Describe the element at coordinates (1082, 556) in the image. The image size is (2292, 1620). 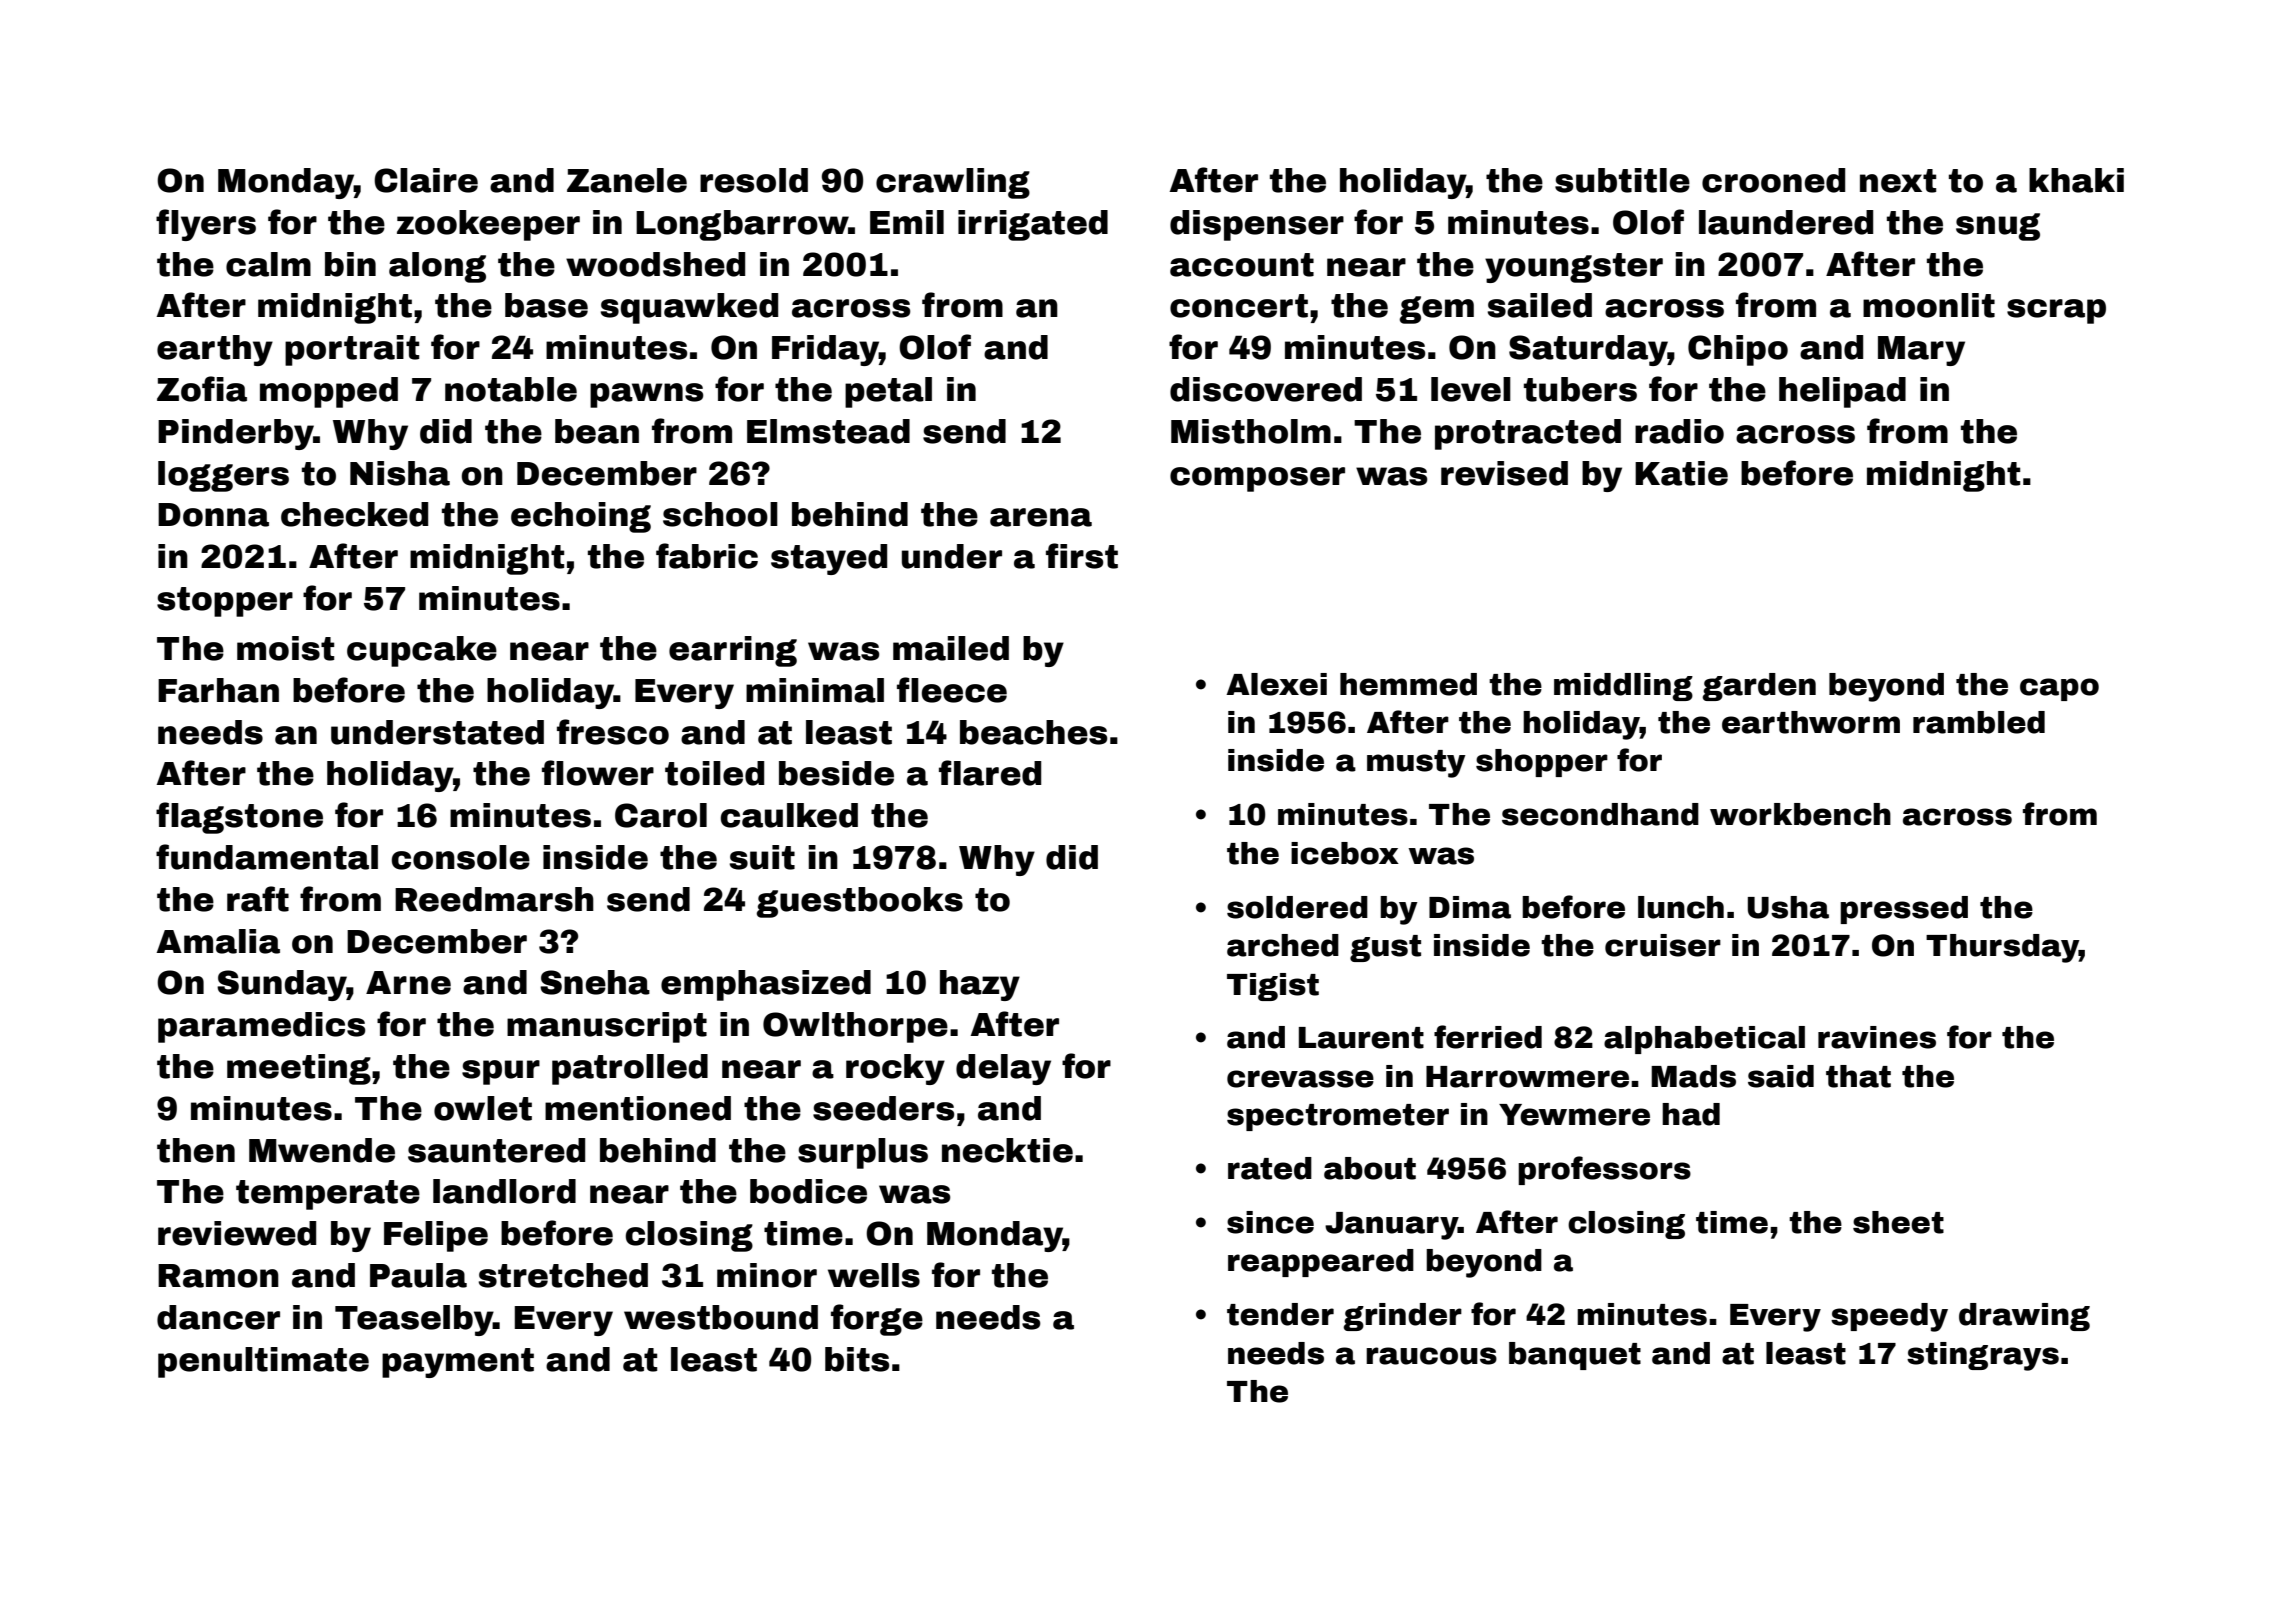
I see `first` at that location.
